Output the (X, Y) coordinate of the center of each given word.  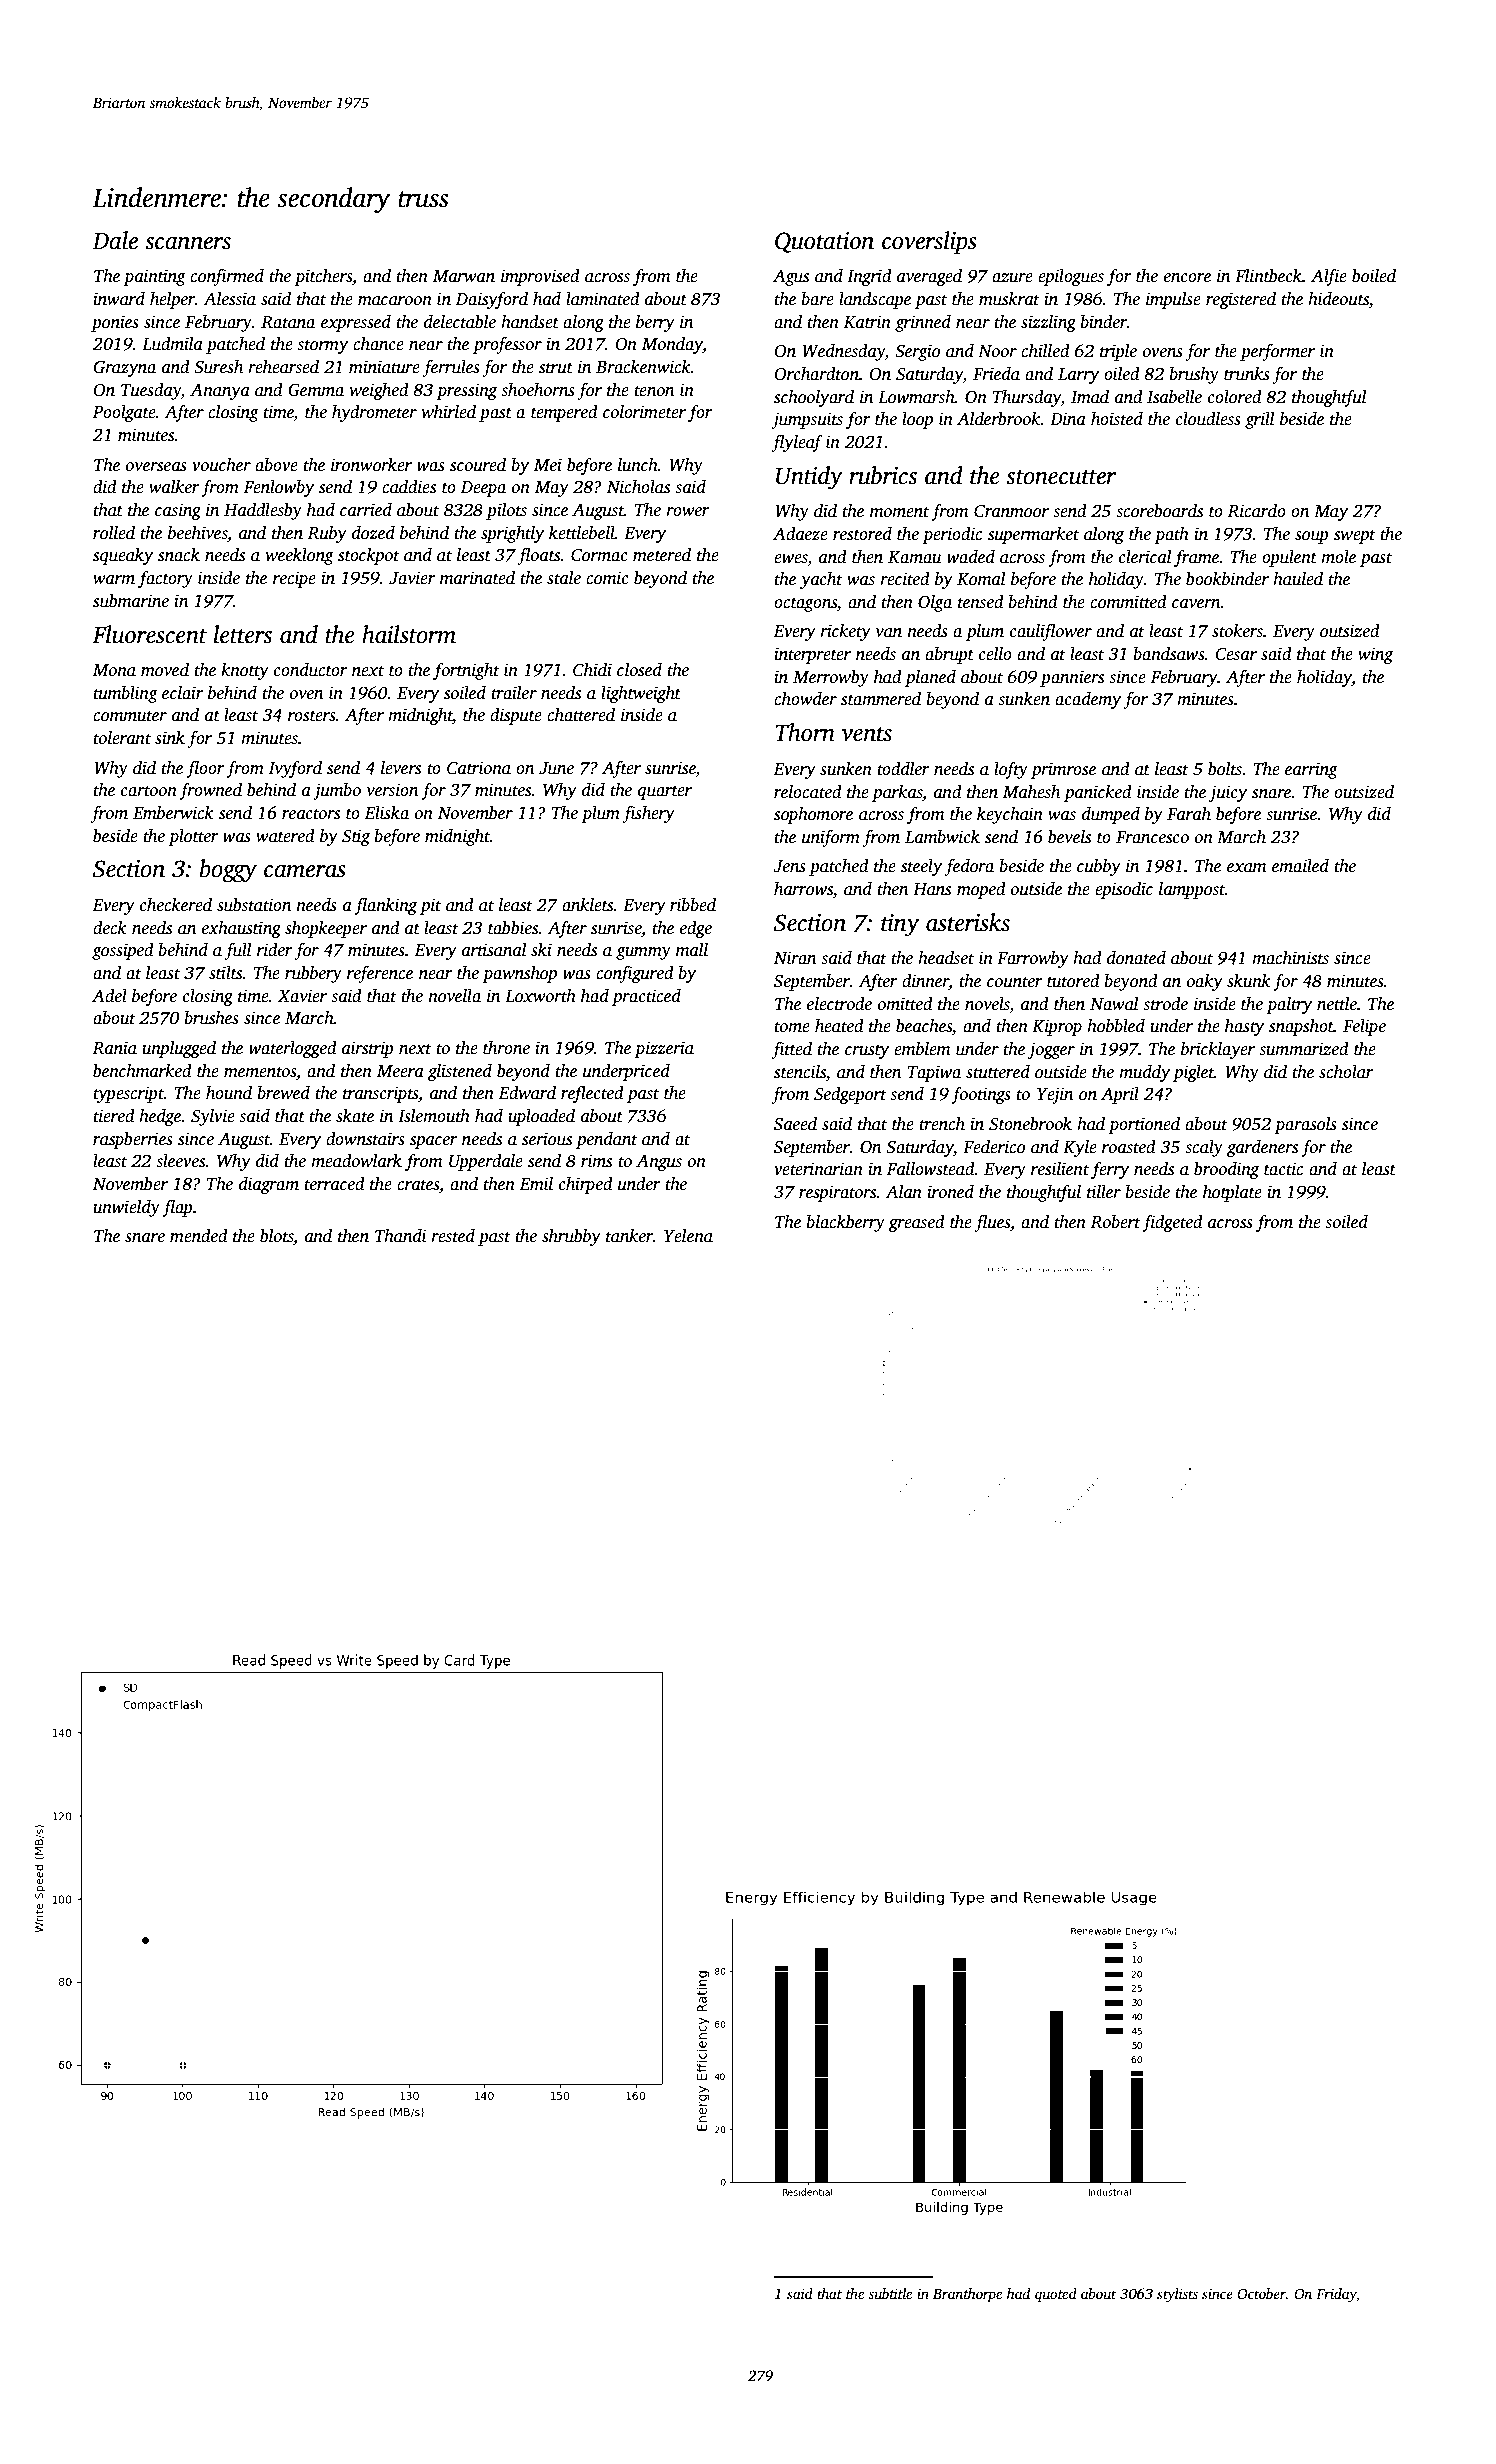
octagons (805, 604)
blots (277, 1237)
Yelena (688, 1236)
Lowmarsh (916, 397)
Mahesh (1031, 792)
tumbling (125, 694)
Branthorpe (967, 2295)
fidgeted (1172, 1223)
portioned (1144, 1125)
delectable (460, 322)
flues (992, 1223)
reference (380, 974)
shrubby (571, 1237)
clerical (1145, 557)
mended (199, 1236)
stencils (800, 1072)
